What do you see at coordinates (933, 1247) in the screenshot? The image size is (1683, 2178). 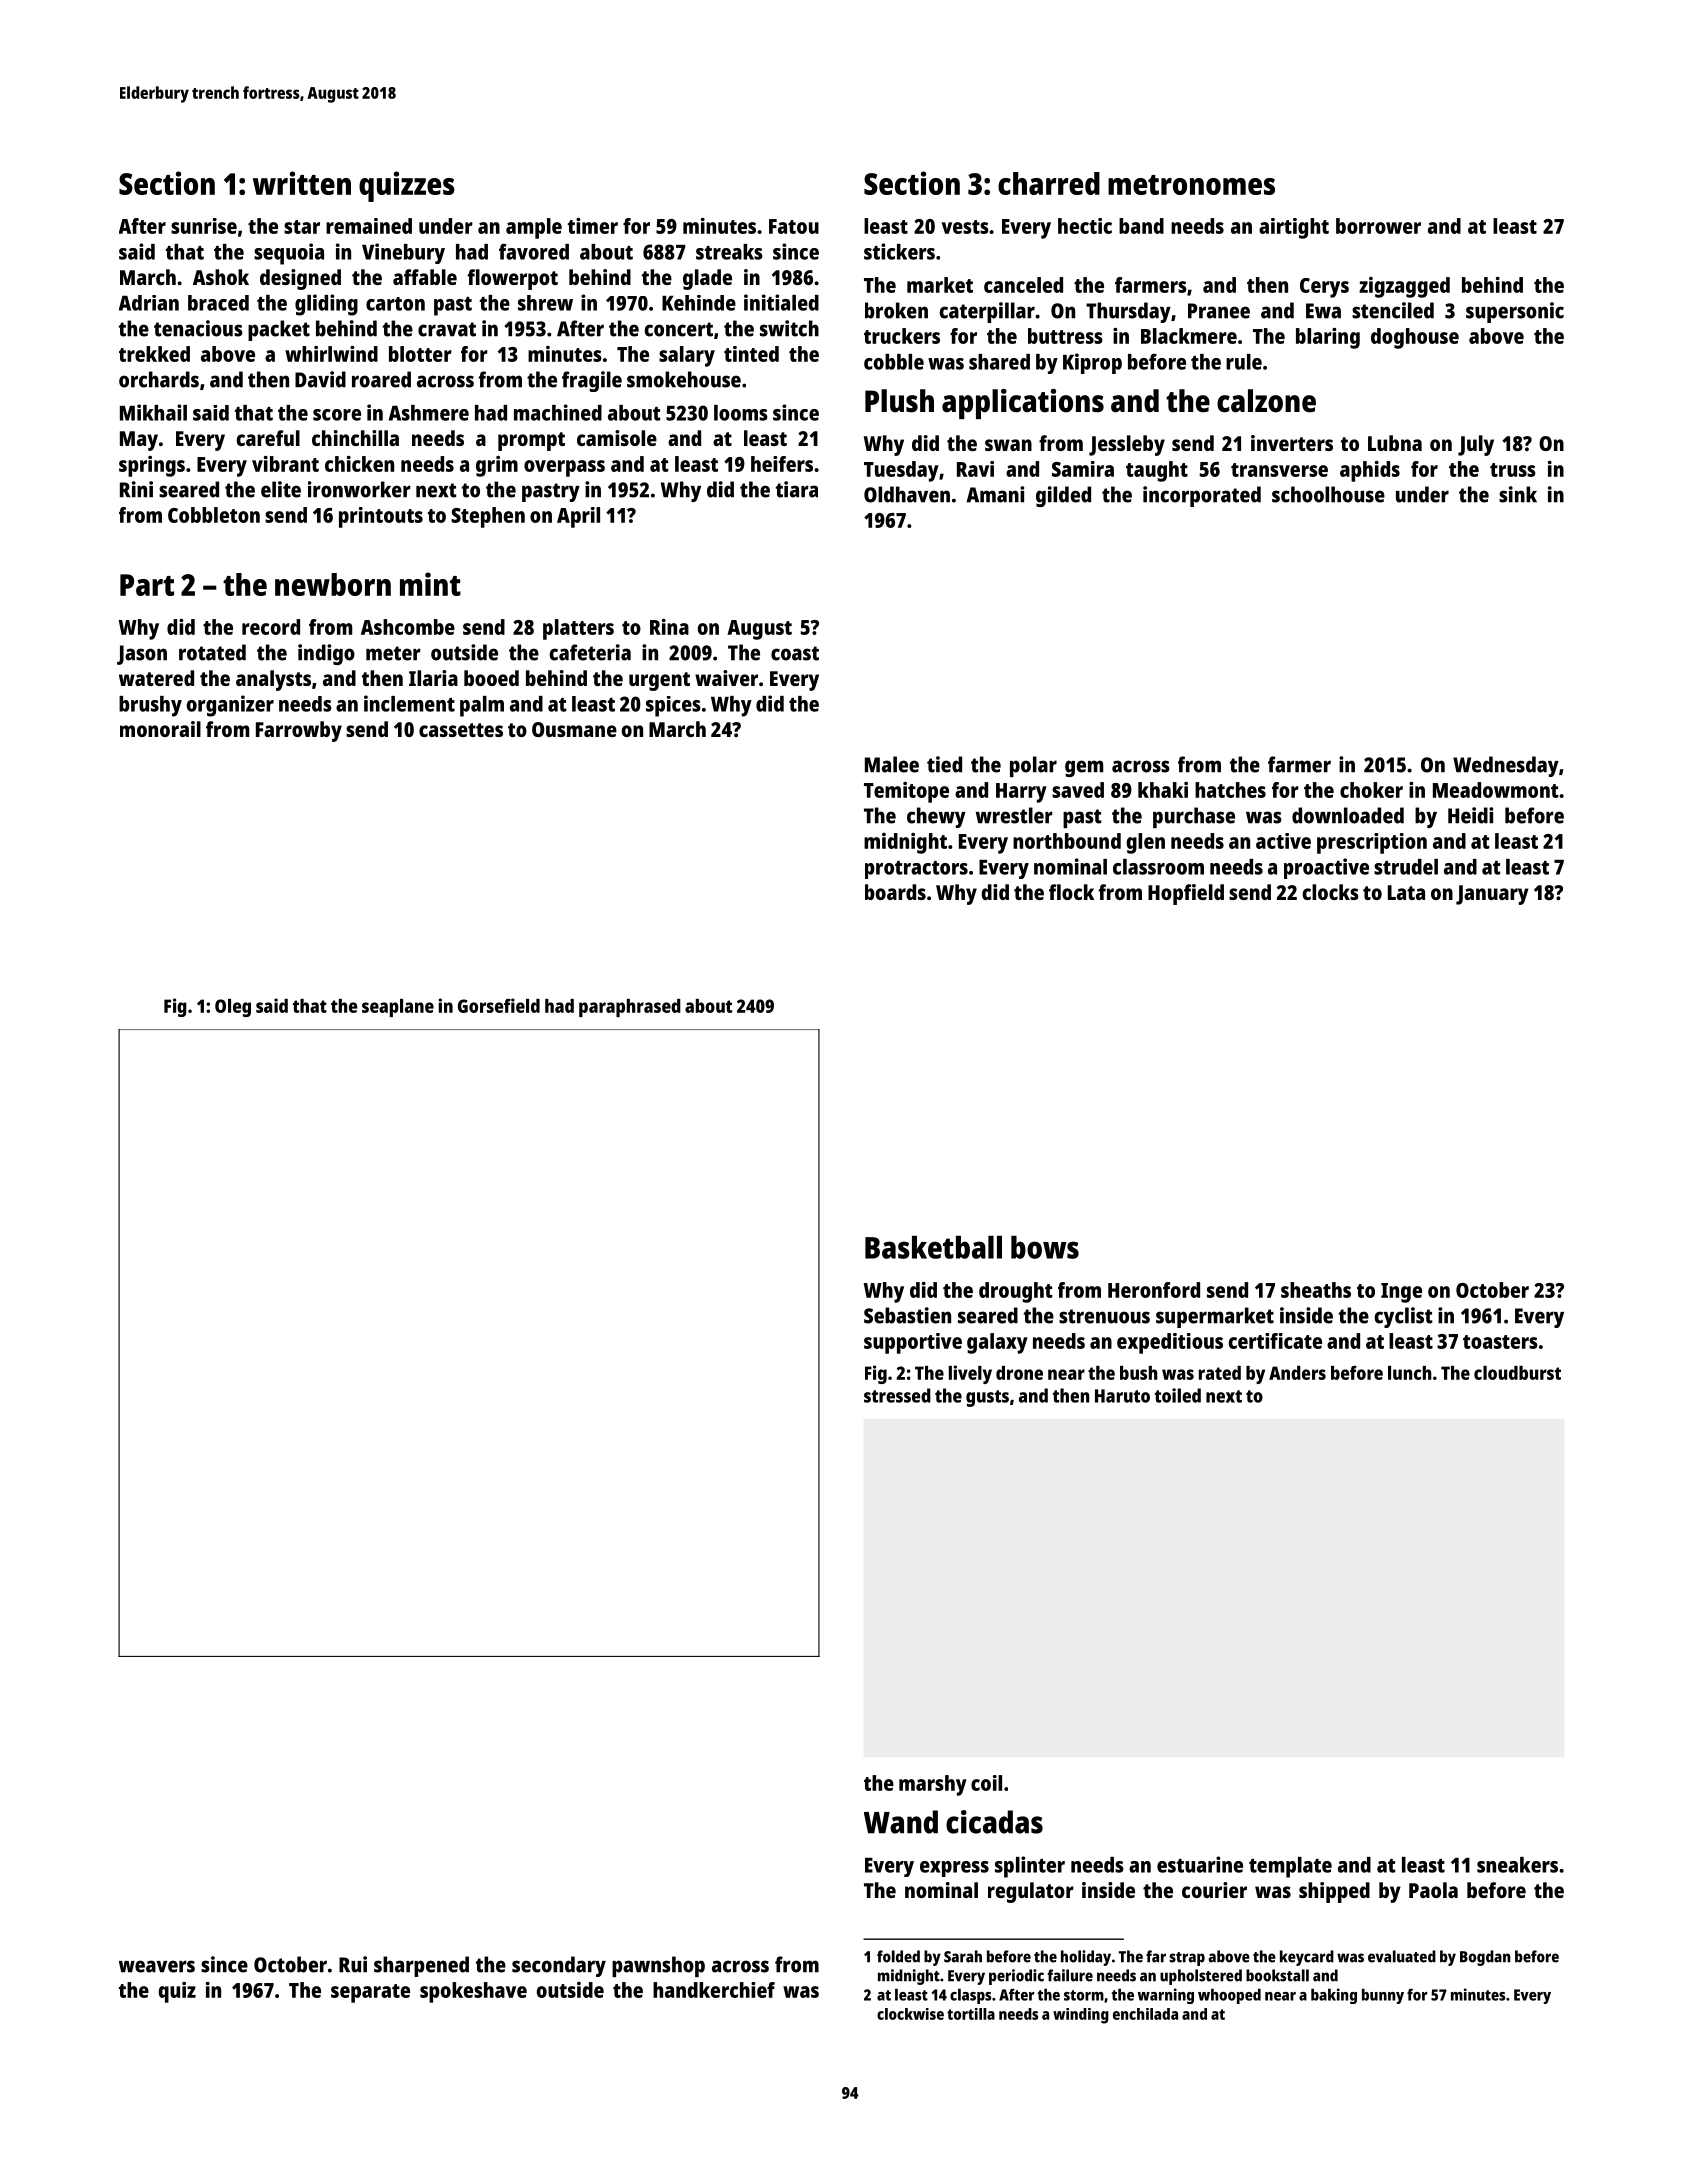 I see `Basketball` at bounding box center [933, 1247].
